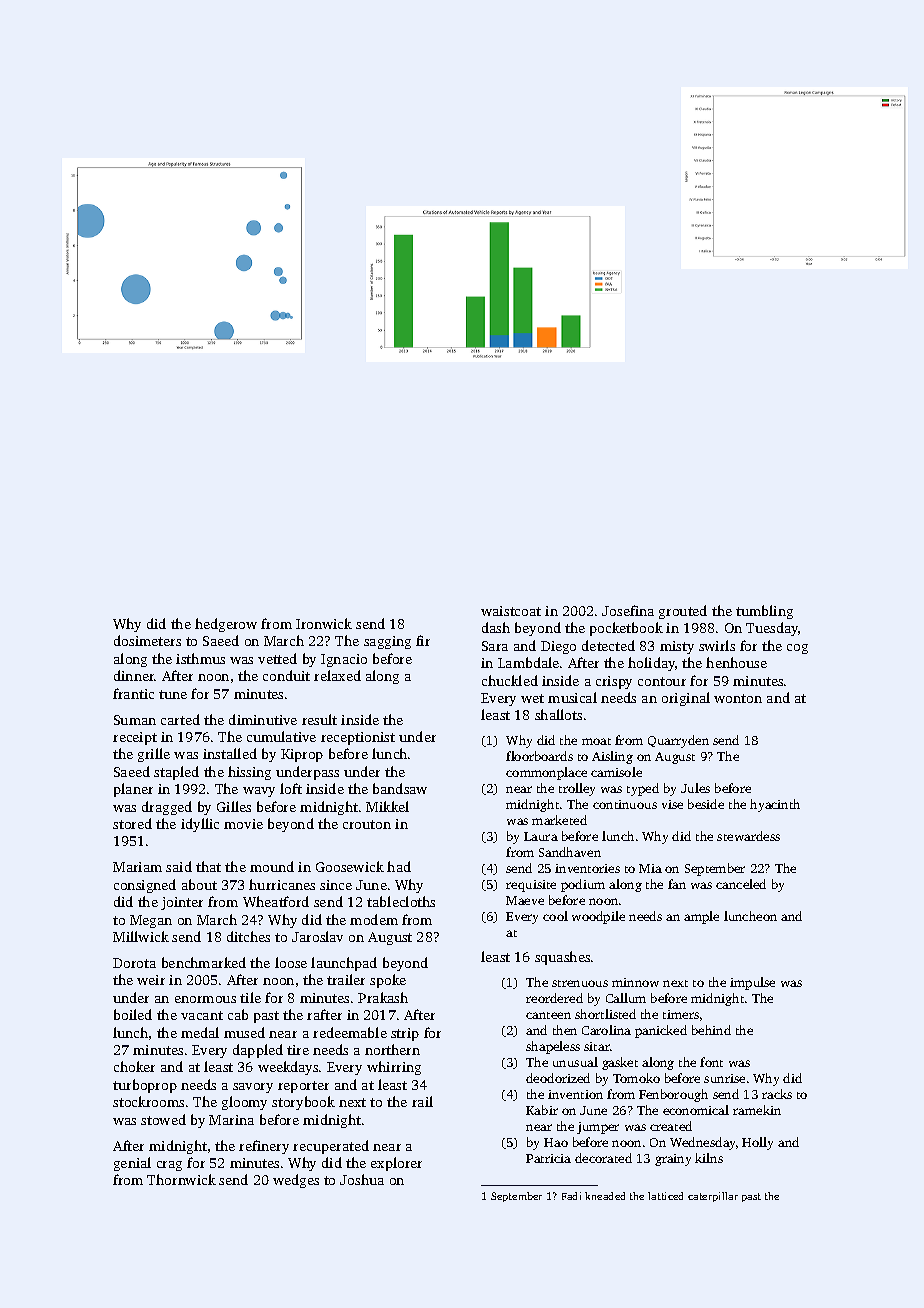  What do you see at coordinates (167, 808) in the screenshot?
I see `dragged` at bounding box center [167, 808].
